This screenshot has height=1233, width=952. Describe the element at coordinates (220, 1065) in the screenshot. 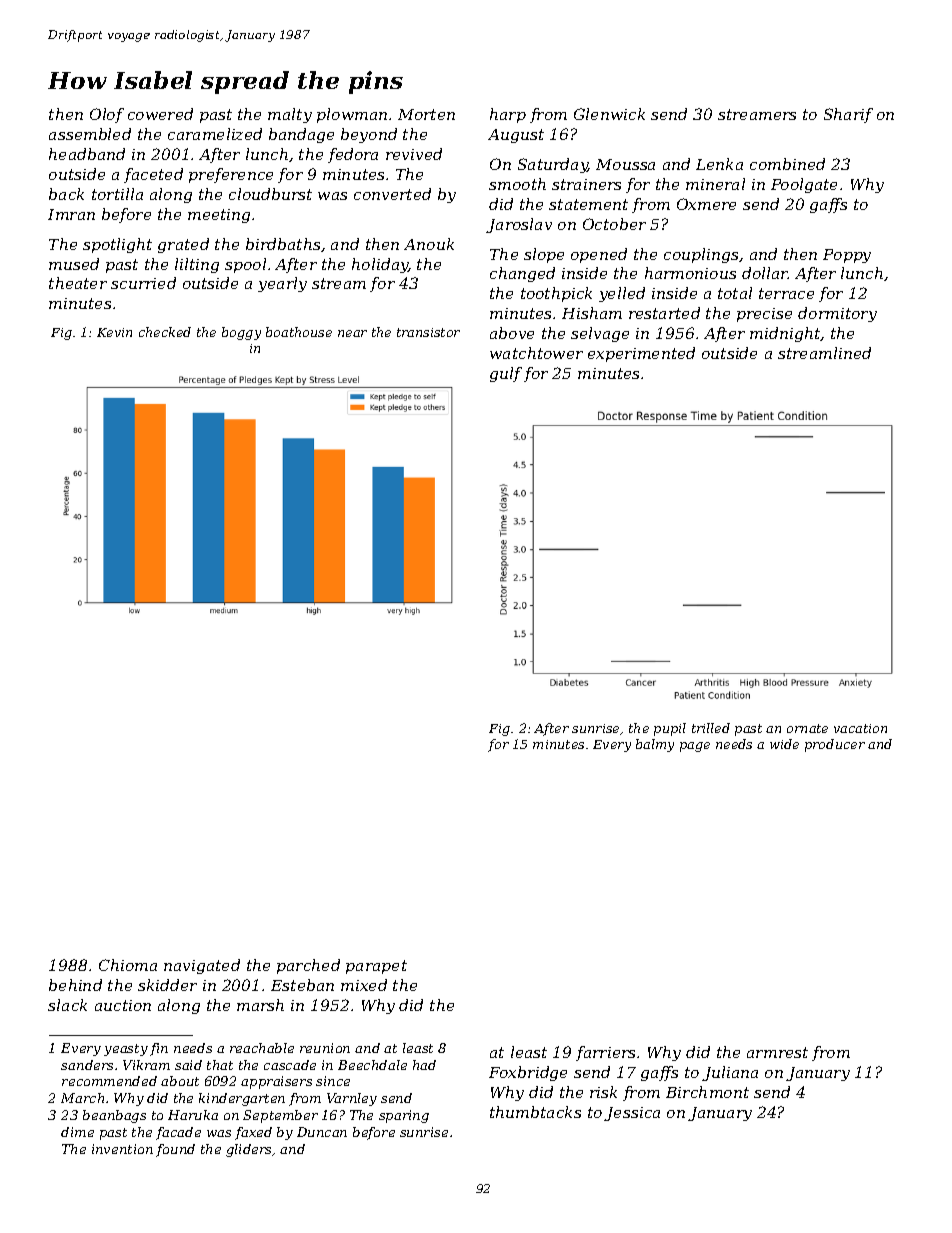

I see `that` at that location.
